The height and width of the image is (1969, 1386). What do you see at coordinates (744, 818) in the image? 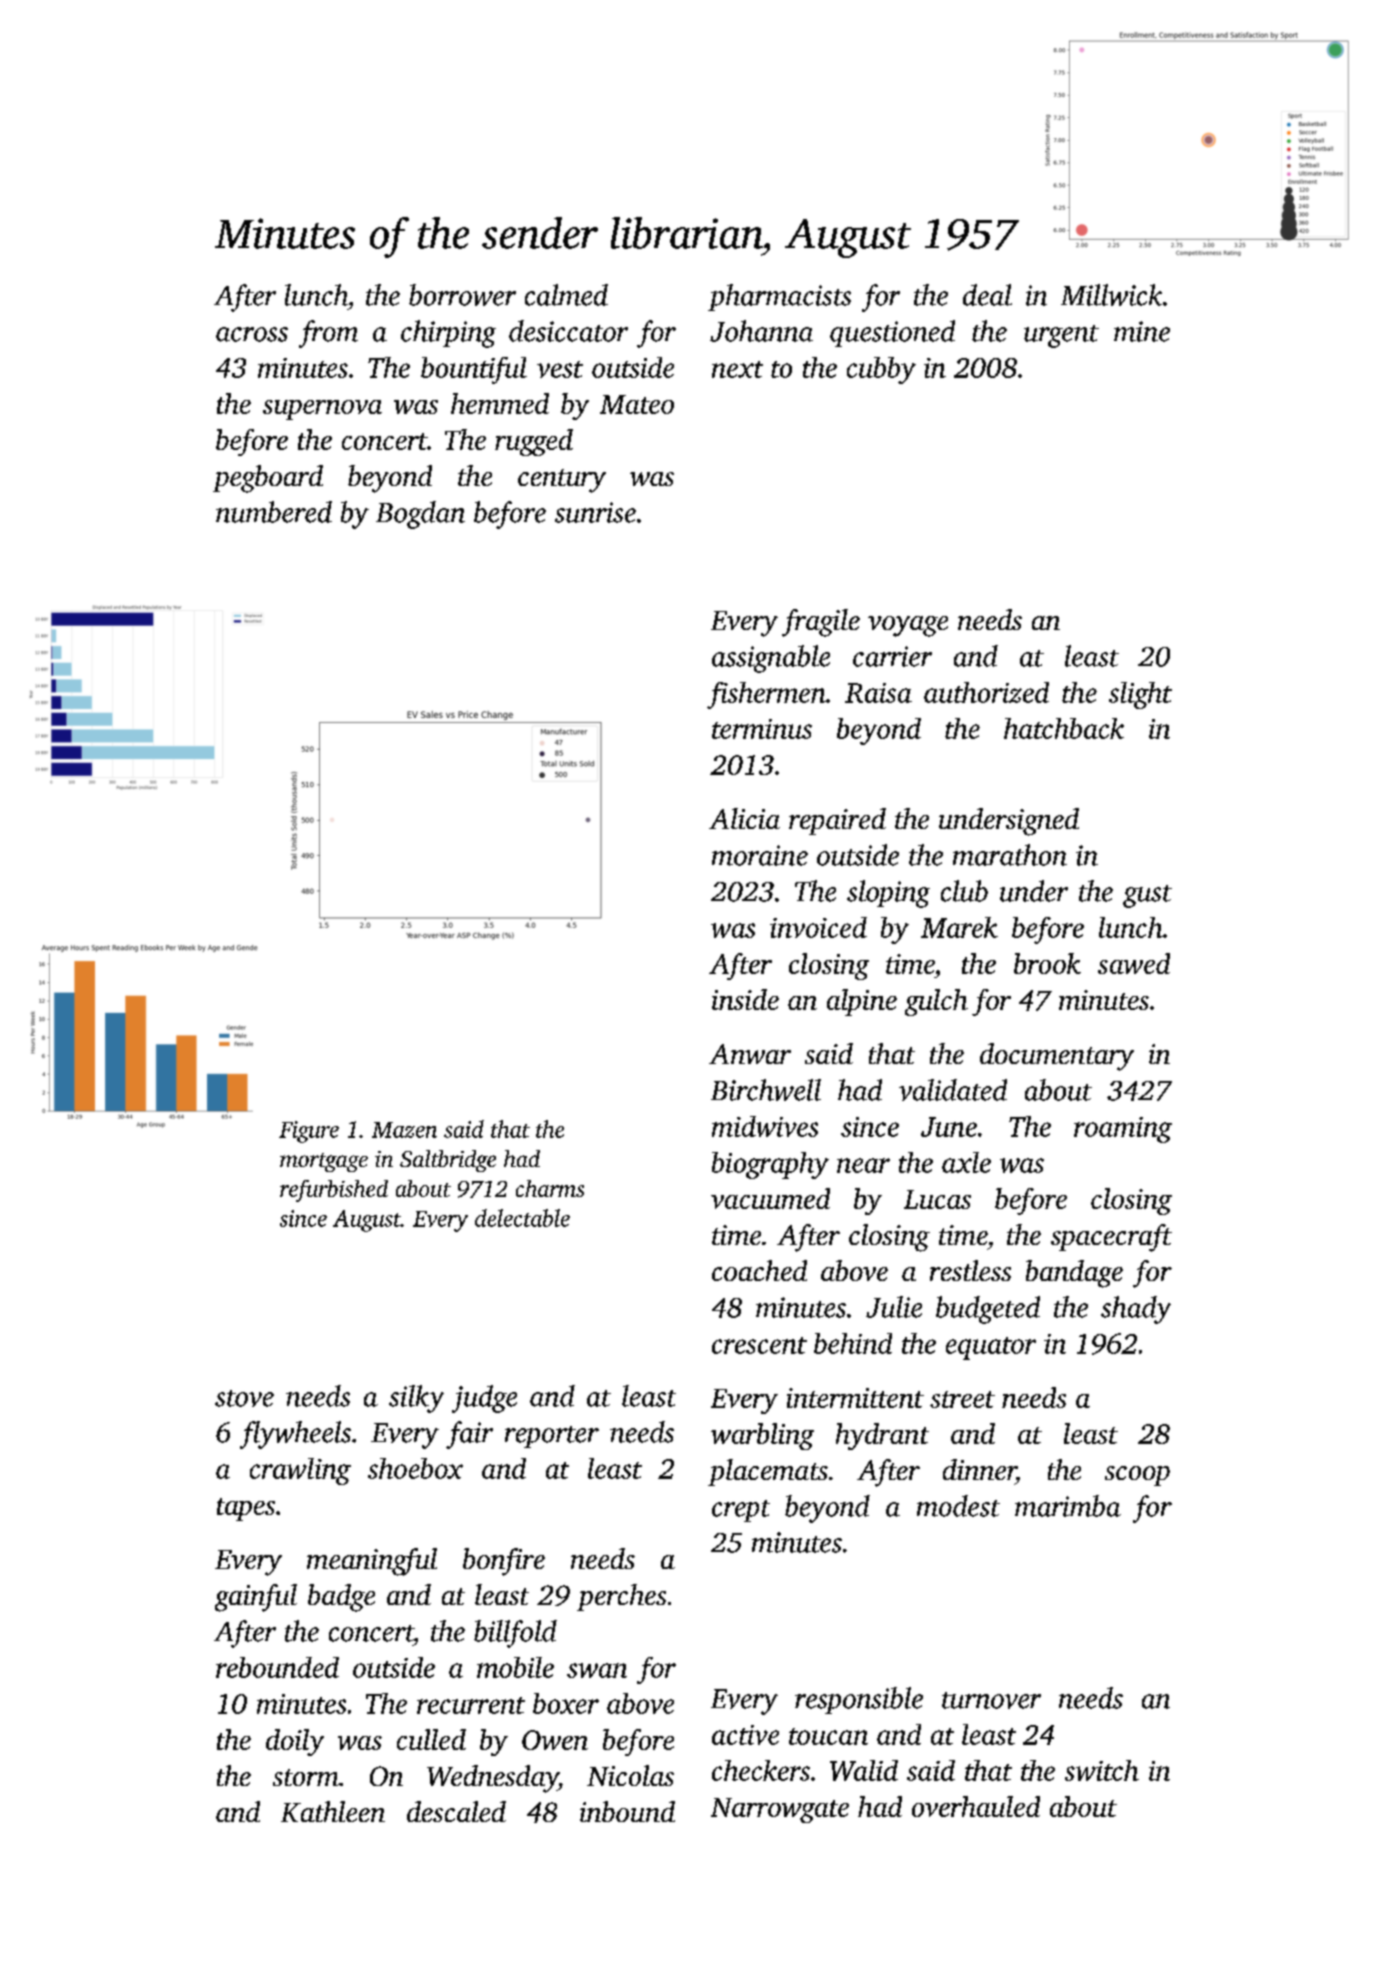
I see `Alicia` at bounding box center [744, 818].
